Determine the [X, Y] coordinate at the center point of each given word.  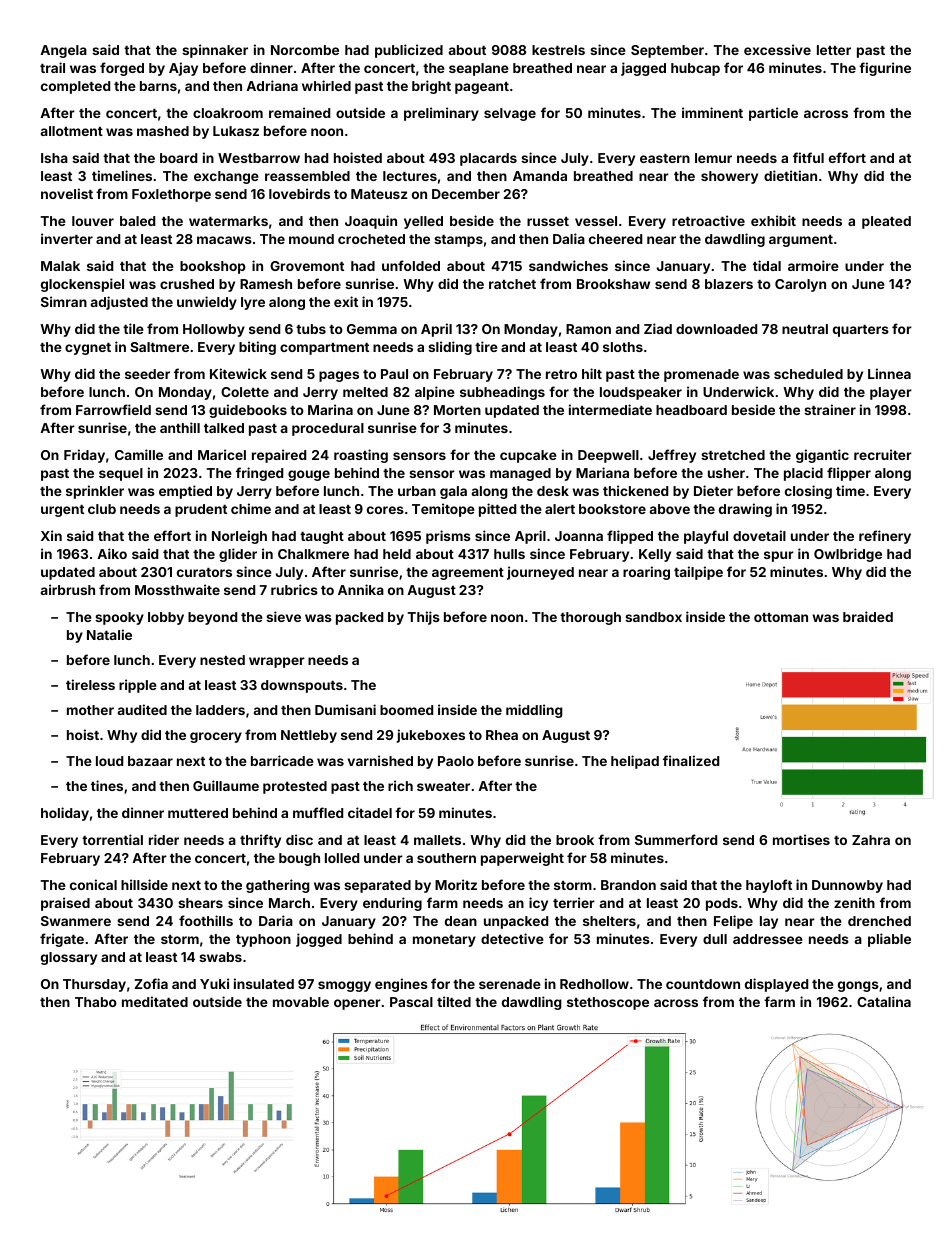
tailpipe [698, 573]
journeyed [540, 573]
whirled [326, 85]
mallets [437, 840]
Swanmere [76, 921]
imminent [712, 112]
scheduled [808, 374]
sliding [450, 348]
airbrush [68, 589]
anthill [180, 427]
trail [52, 67]
